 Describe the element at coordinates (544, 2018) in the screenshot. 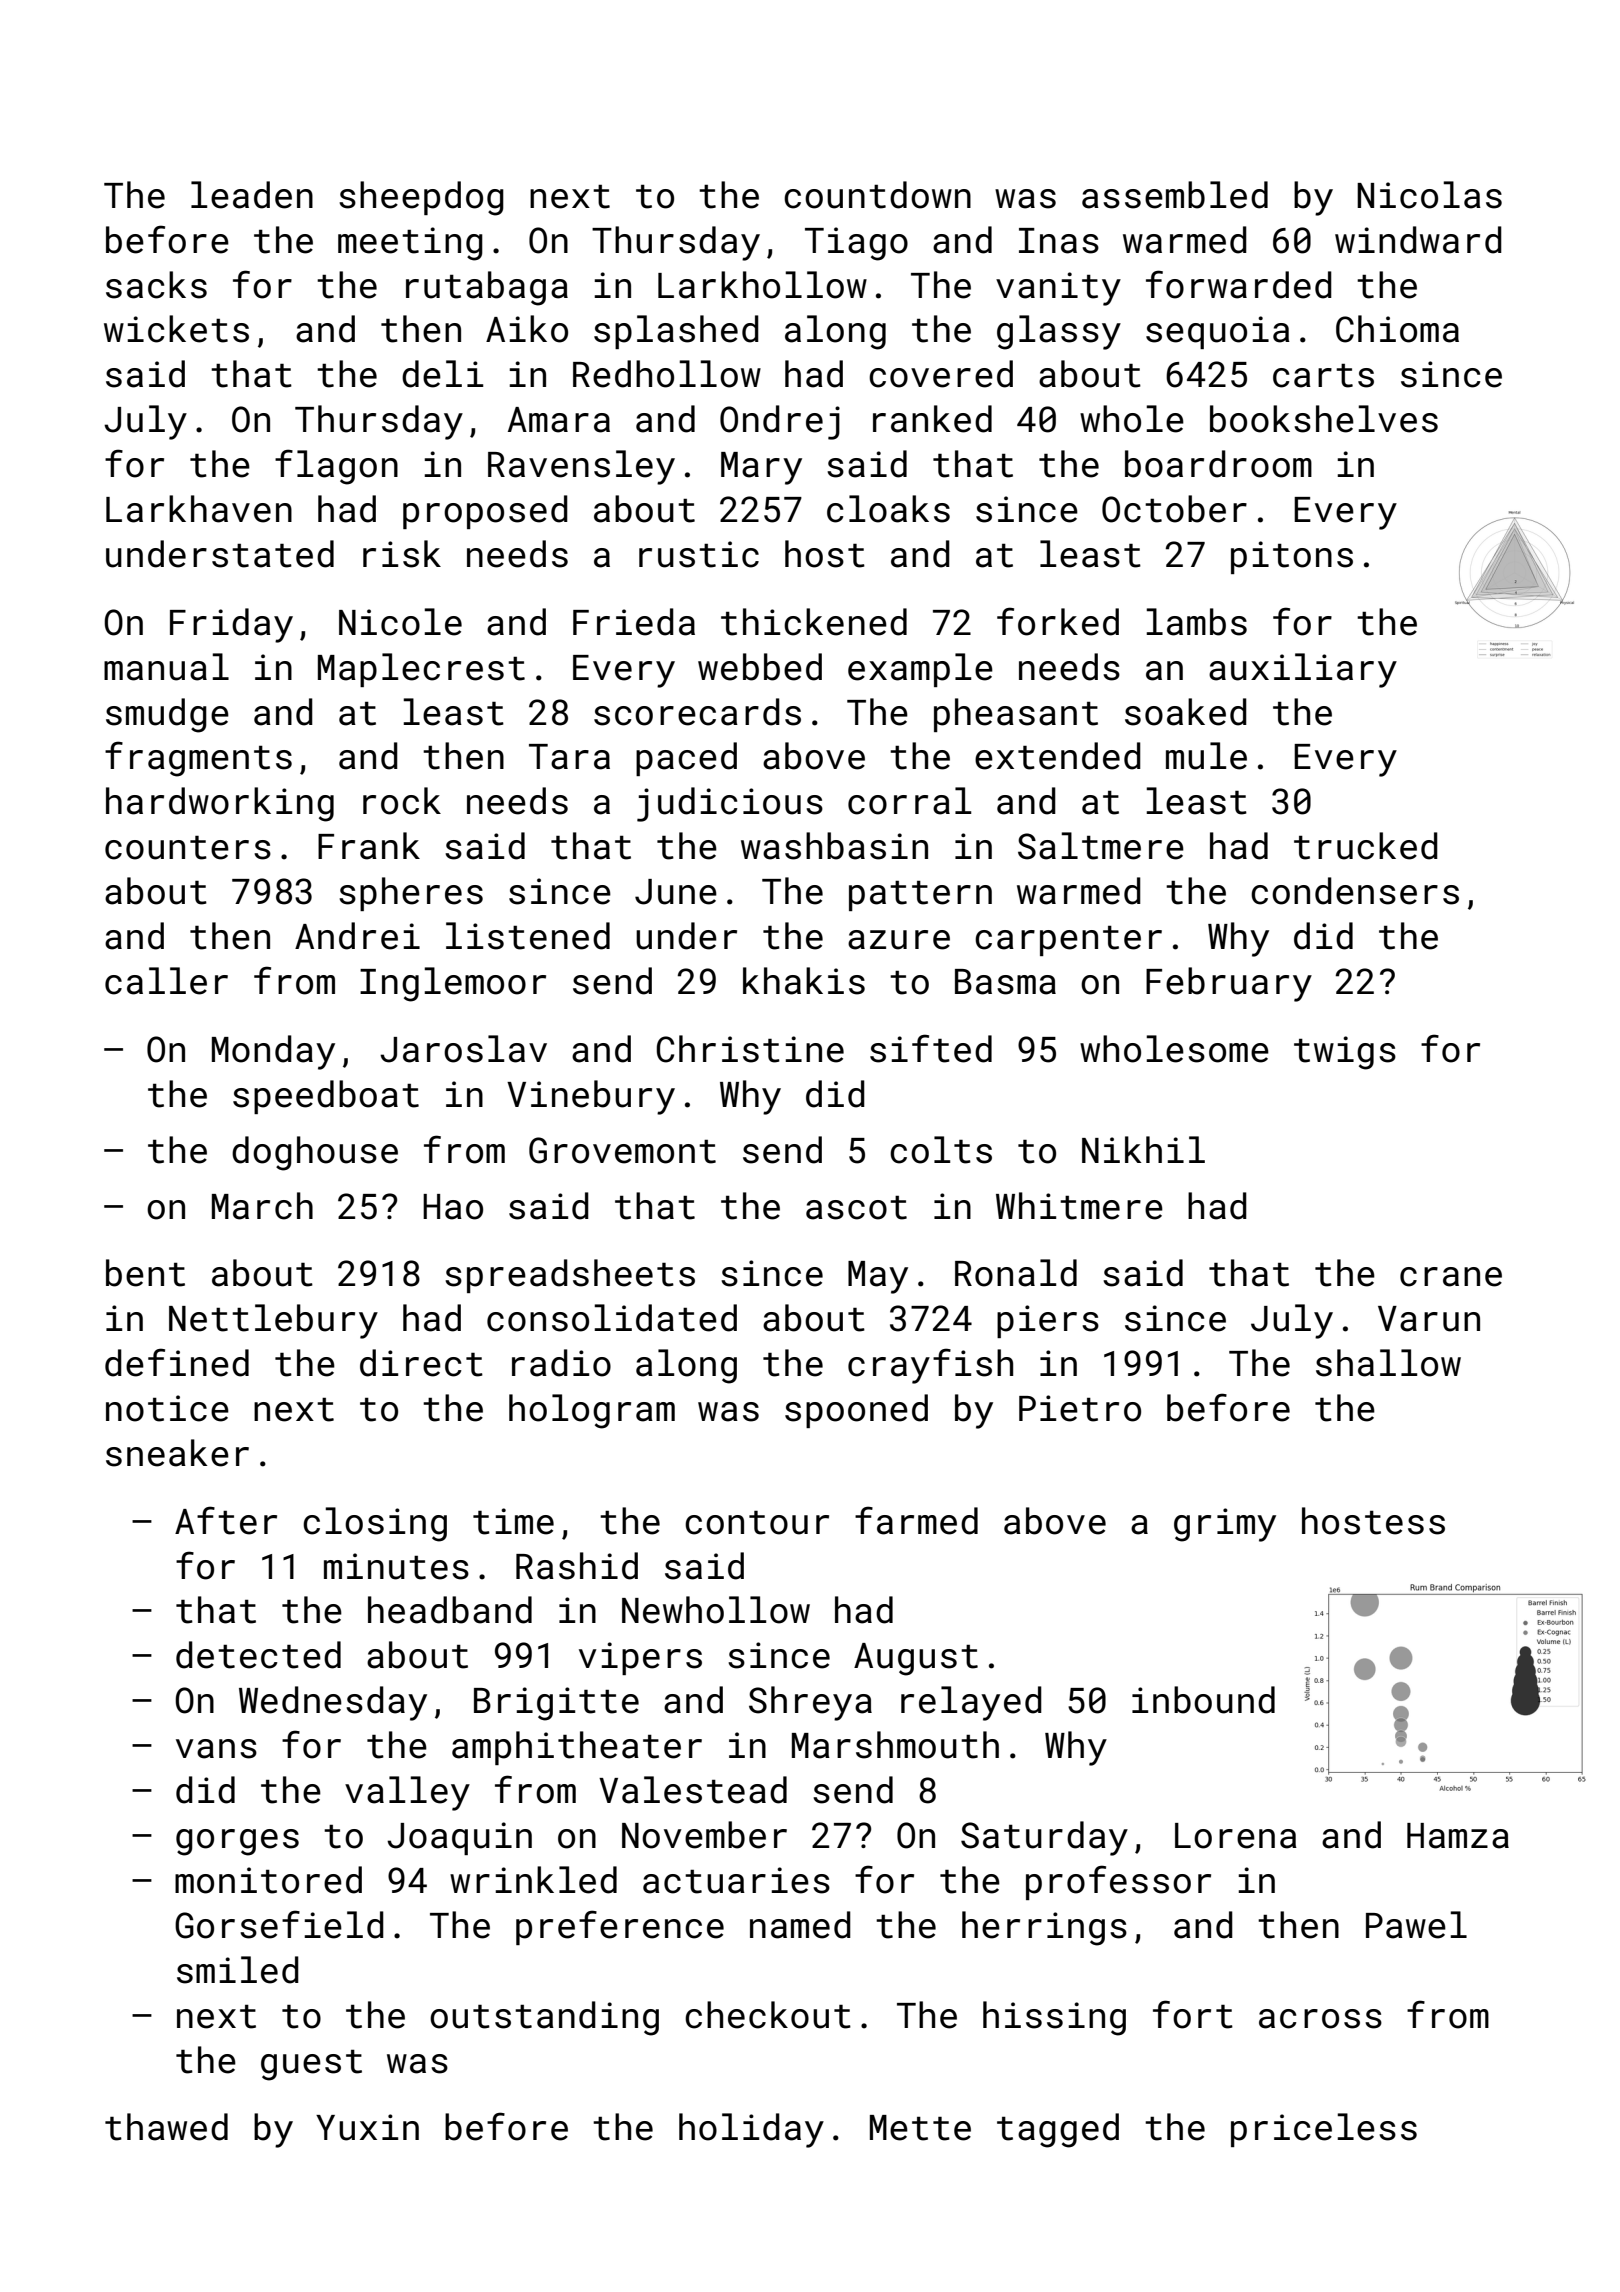

I see `outstanding` at that location.
